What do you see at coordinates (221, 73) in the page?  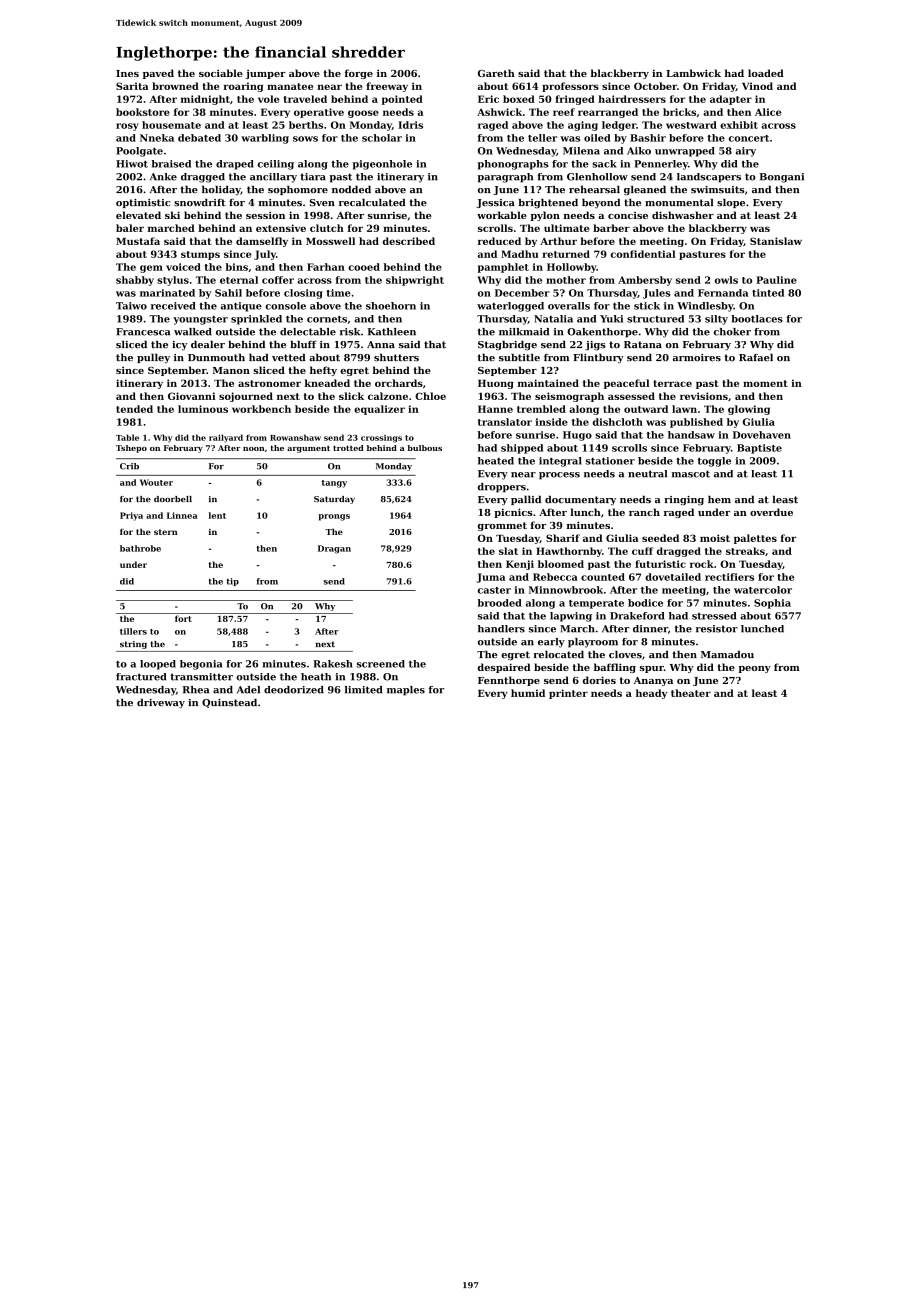 I see `sociable` at bounding box center [221, 73].
